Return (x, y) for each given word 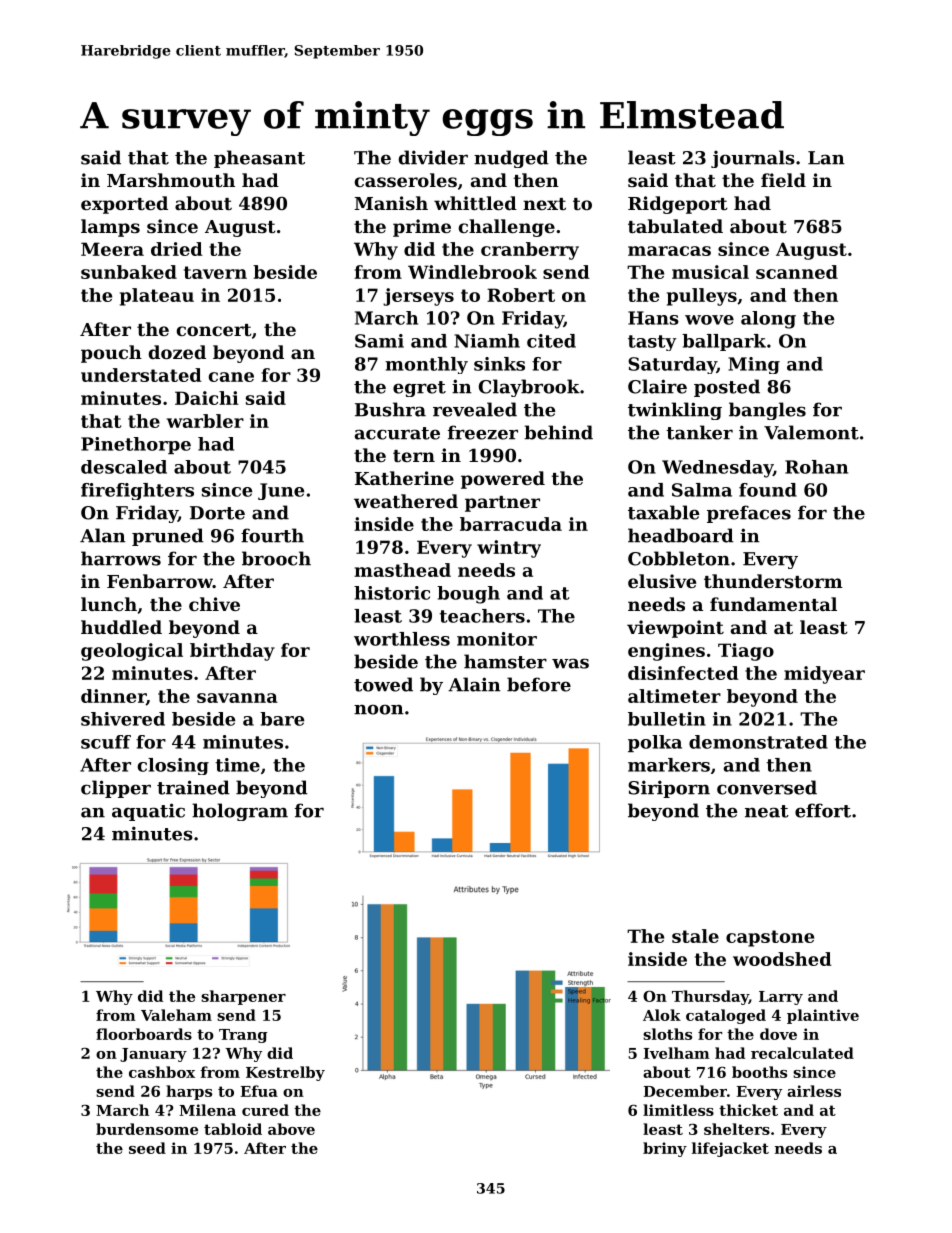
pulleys (702, 297)
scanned (797, 272)
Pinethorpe (136, 445)
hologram (240, 812)
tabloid (233, 1129)
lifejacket (730, 1149)
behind (558, 432)
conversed (767, 787)
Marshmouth (171, 180)
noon (379, 709)
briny (665, 1149)
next (544, 204)
